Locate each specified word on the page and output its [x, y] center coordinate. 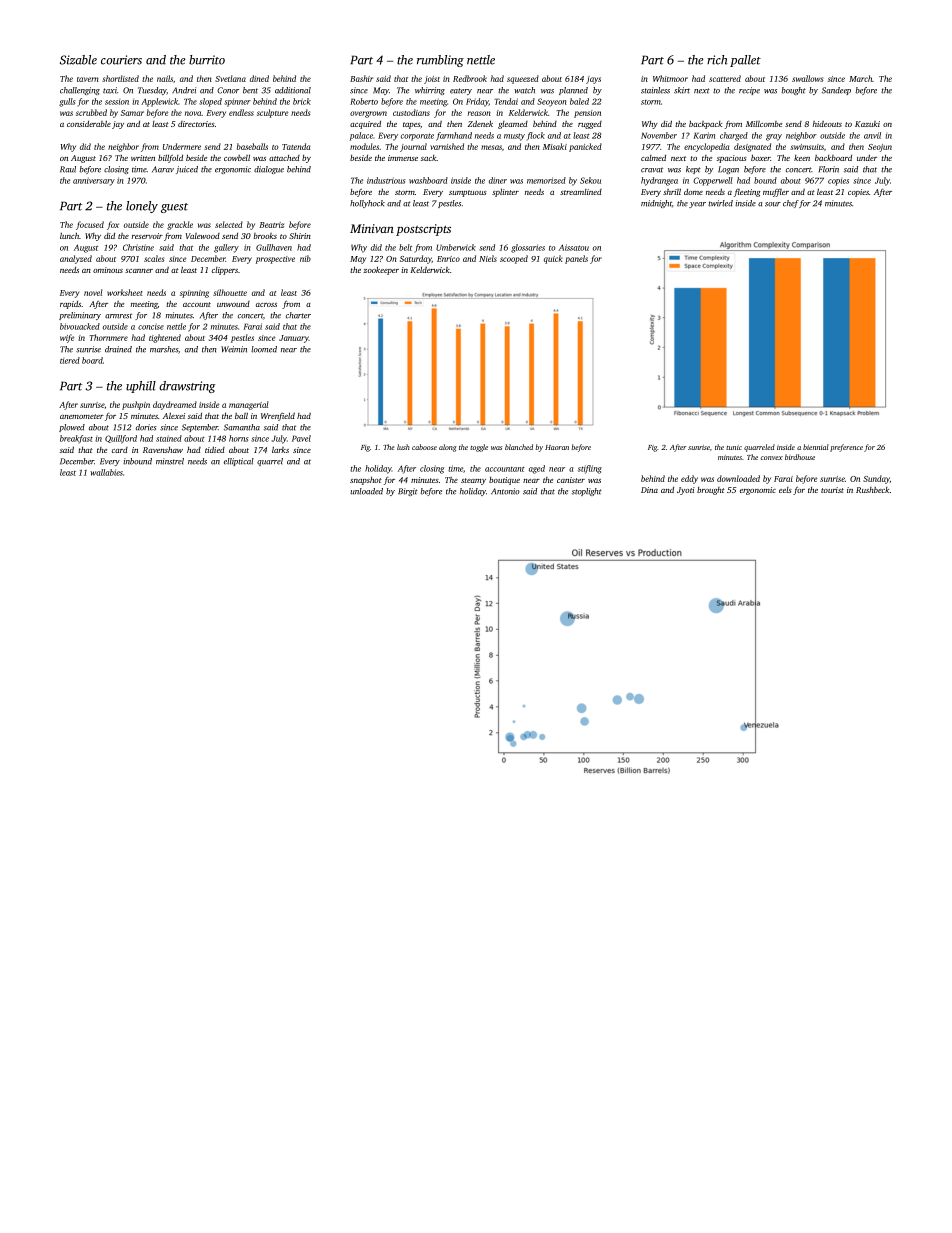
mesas [491, 147]
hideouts [827, 124]
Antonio [505, 491]
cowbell [237, 158]
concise [151, 326]
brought [711, 491]
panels [576, 259]
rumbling [440, 61]
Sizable [78, 60]
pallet [745, 61]
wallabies [106, 472]
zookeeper [381, 271]
